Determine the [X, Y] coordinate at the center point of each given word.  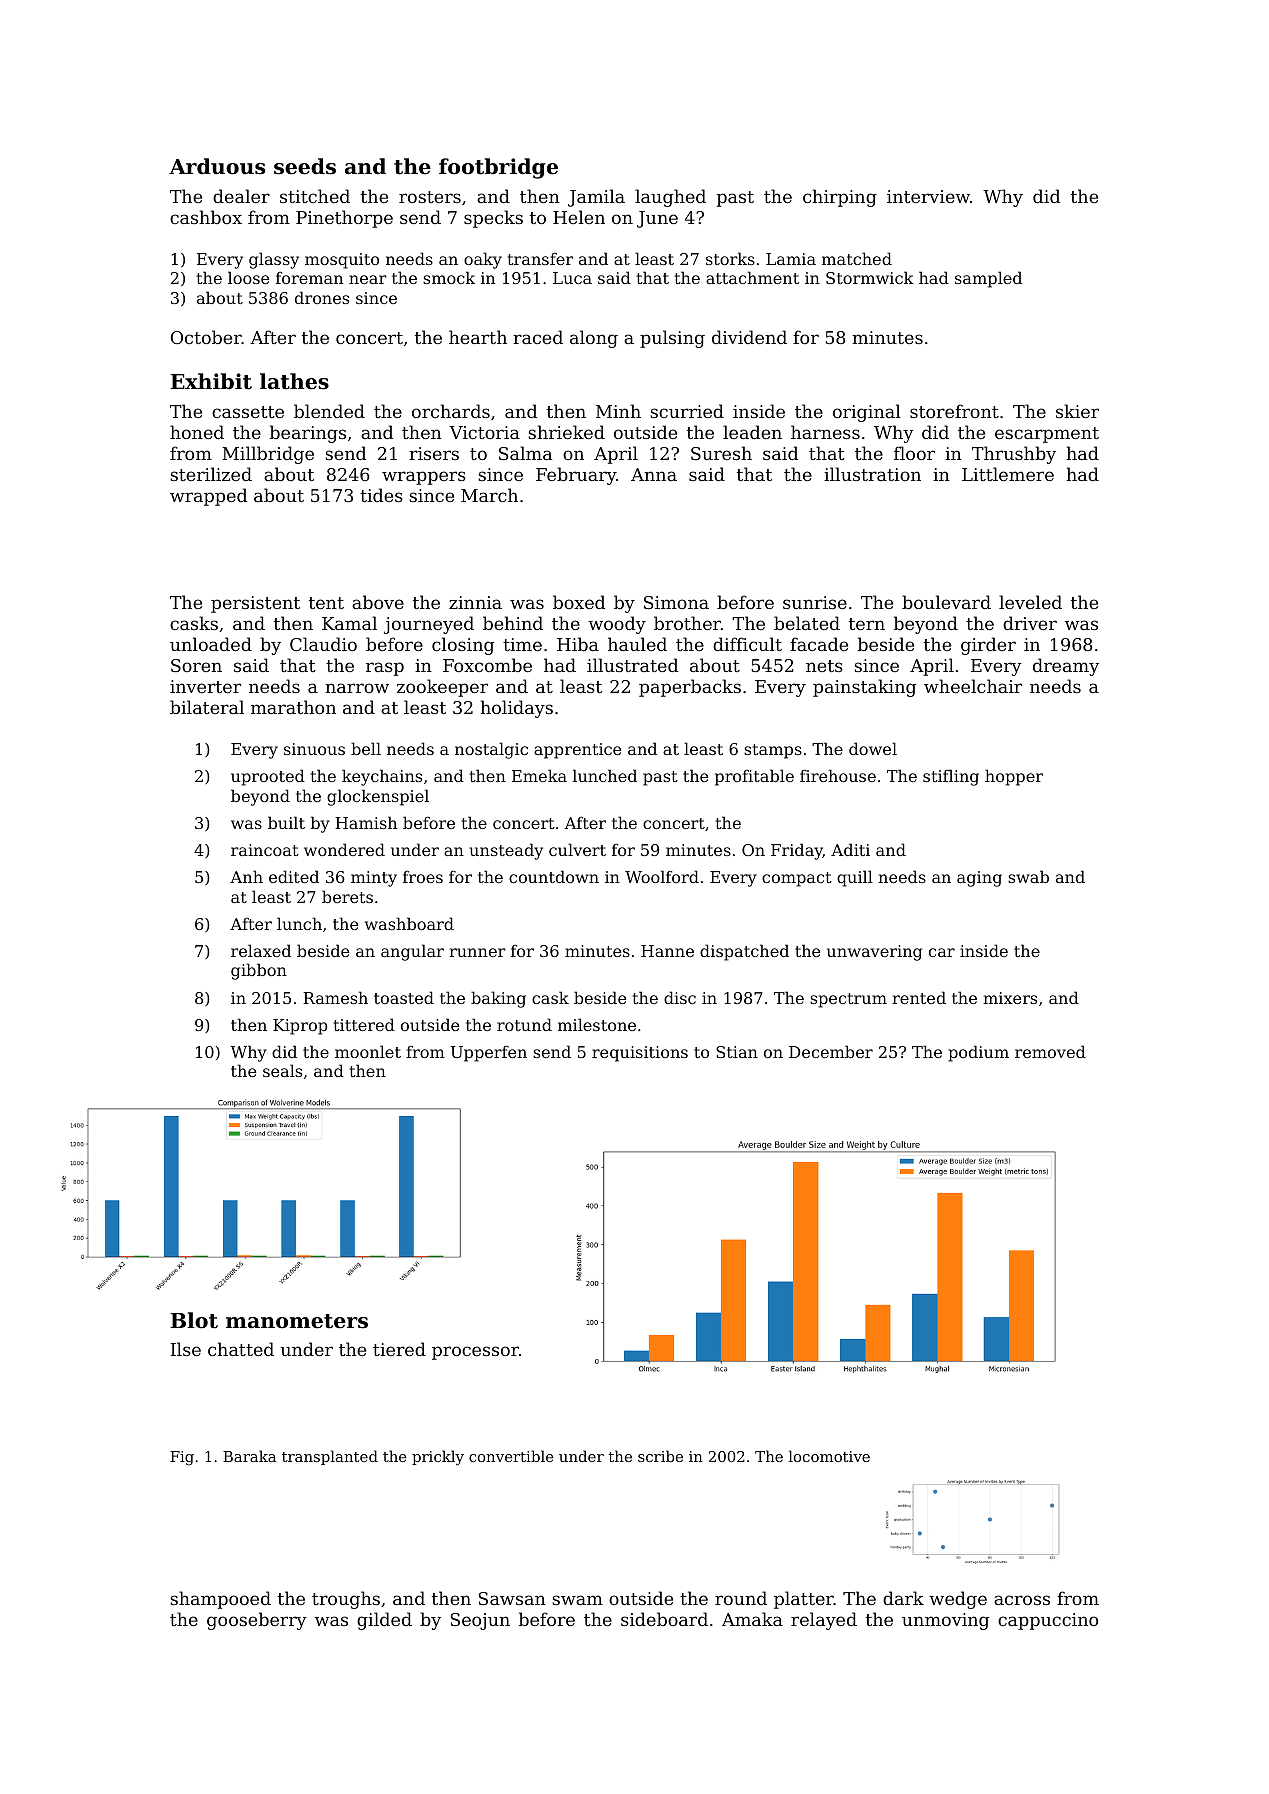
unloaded [211, 644]
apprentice [577, 751]
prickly [438, 1458]
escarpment [1047, 435]
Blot [194, 1320]
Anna [654, 474]
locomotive [829, 1456]
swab [1028, 876]
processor [475, 1353]
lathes [294, 381]
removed [1050, 1051]
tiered [399, 1349]
